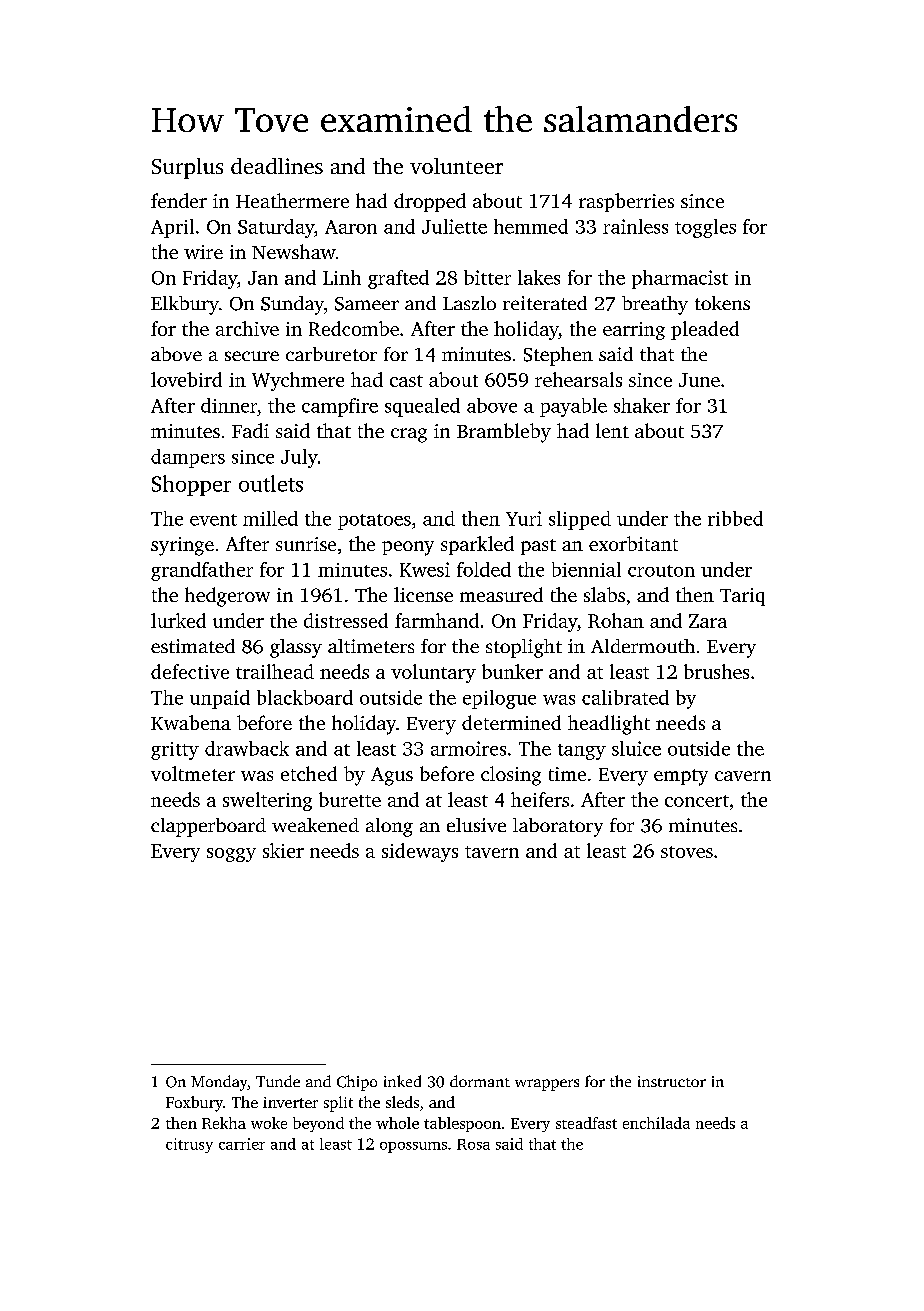 This document has width=924, height=1311. What do you see at coordinates (672, 1081) in the document?
I see `instructor` at bounding box center [672, 1081].
